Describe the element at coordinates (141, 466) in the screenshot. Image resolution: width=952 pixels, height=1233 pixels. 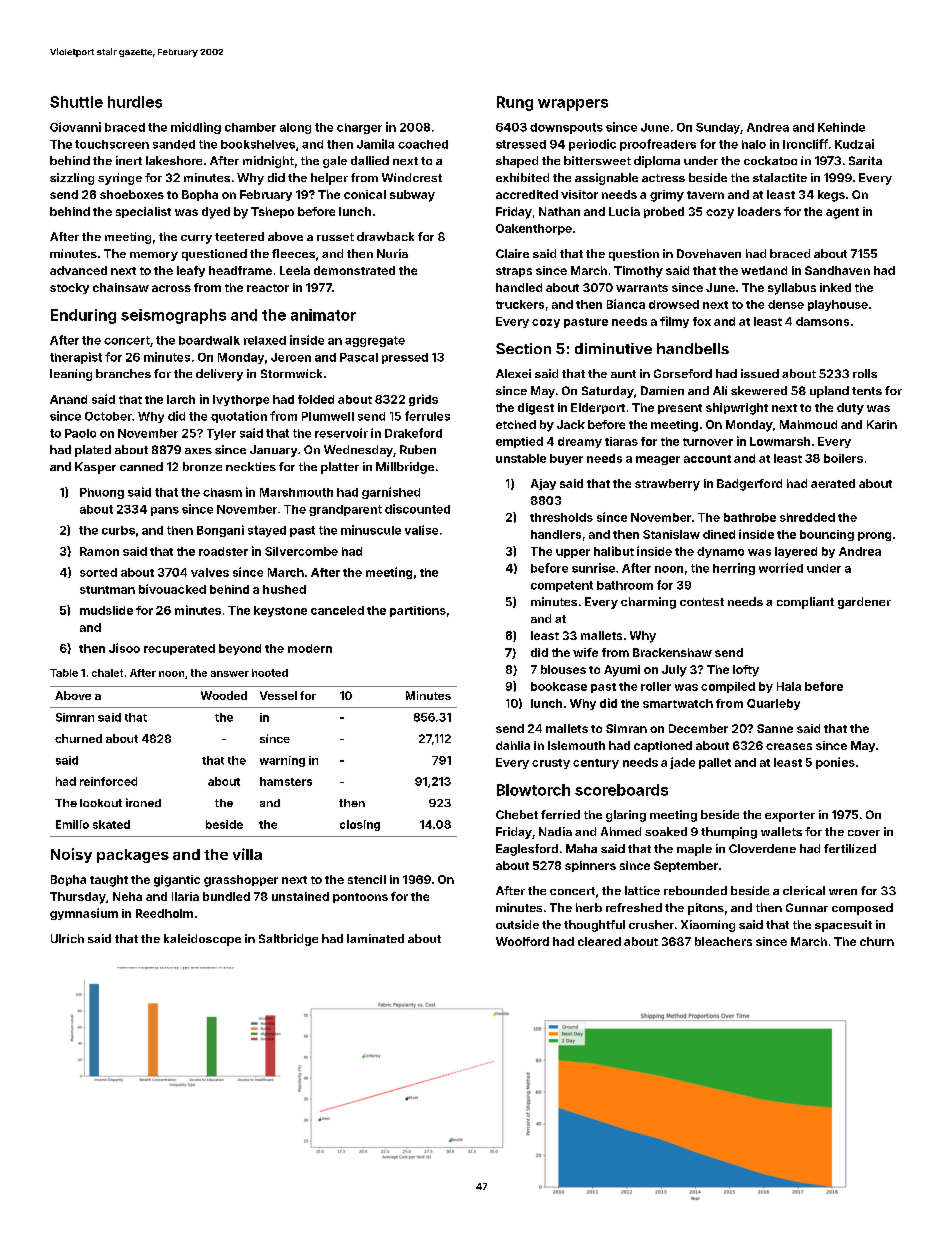
I see `canned` at that location.
